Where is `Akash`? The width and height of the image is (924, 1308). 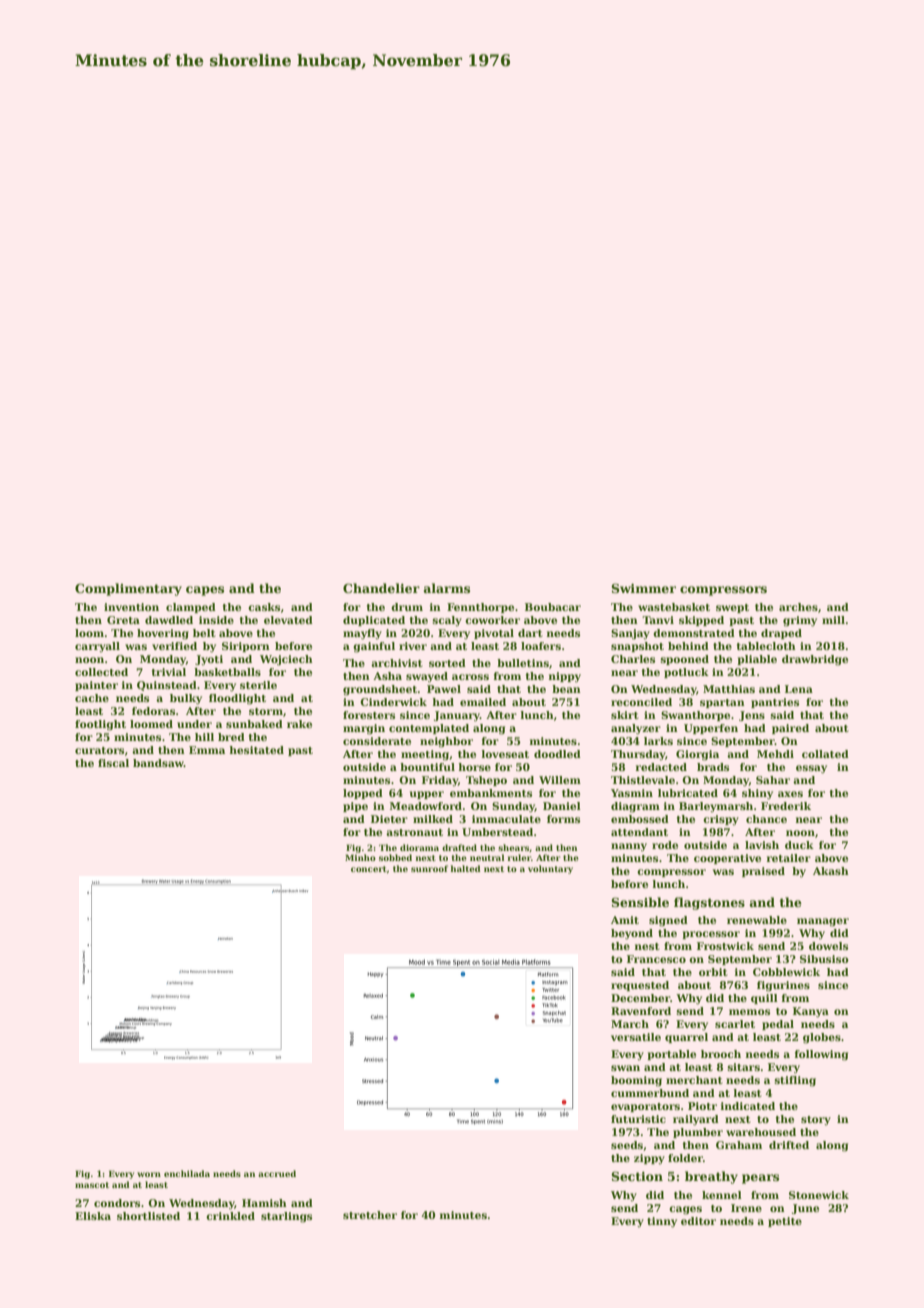
Akash is located at coordinates (831, 871).
